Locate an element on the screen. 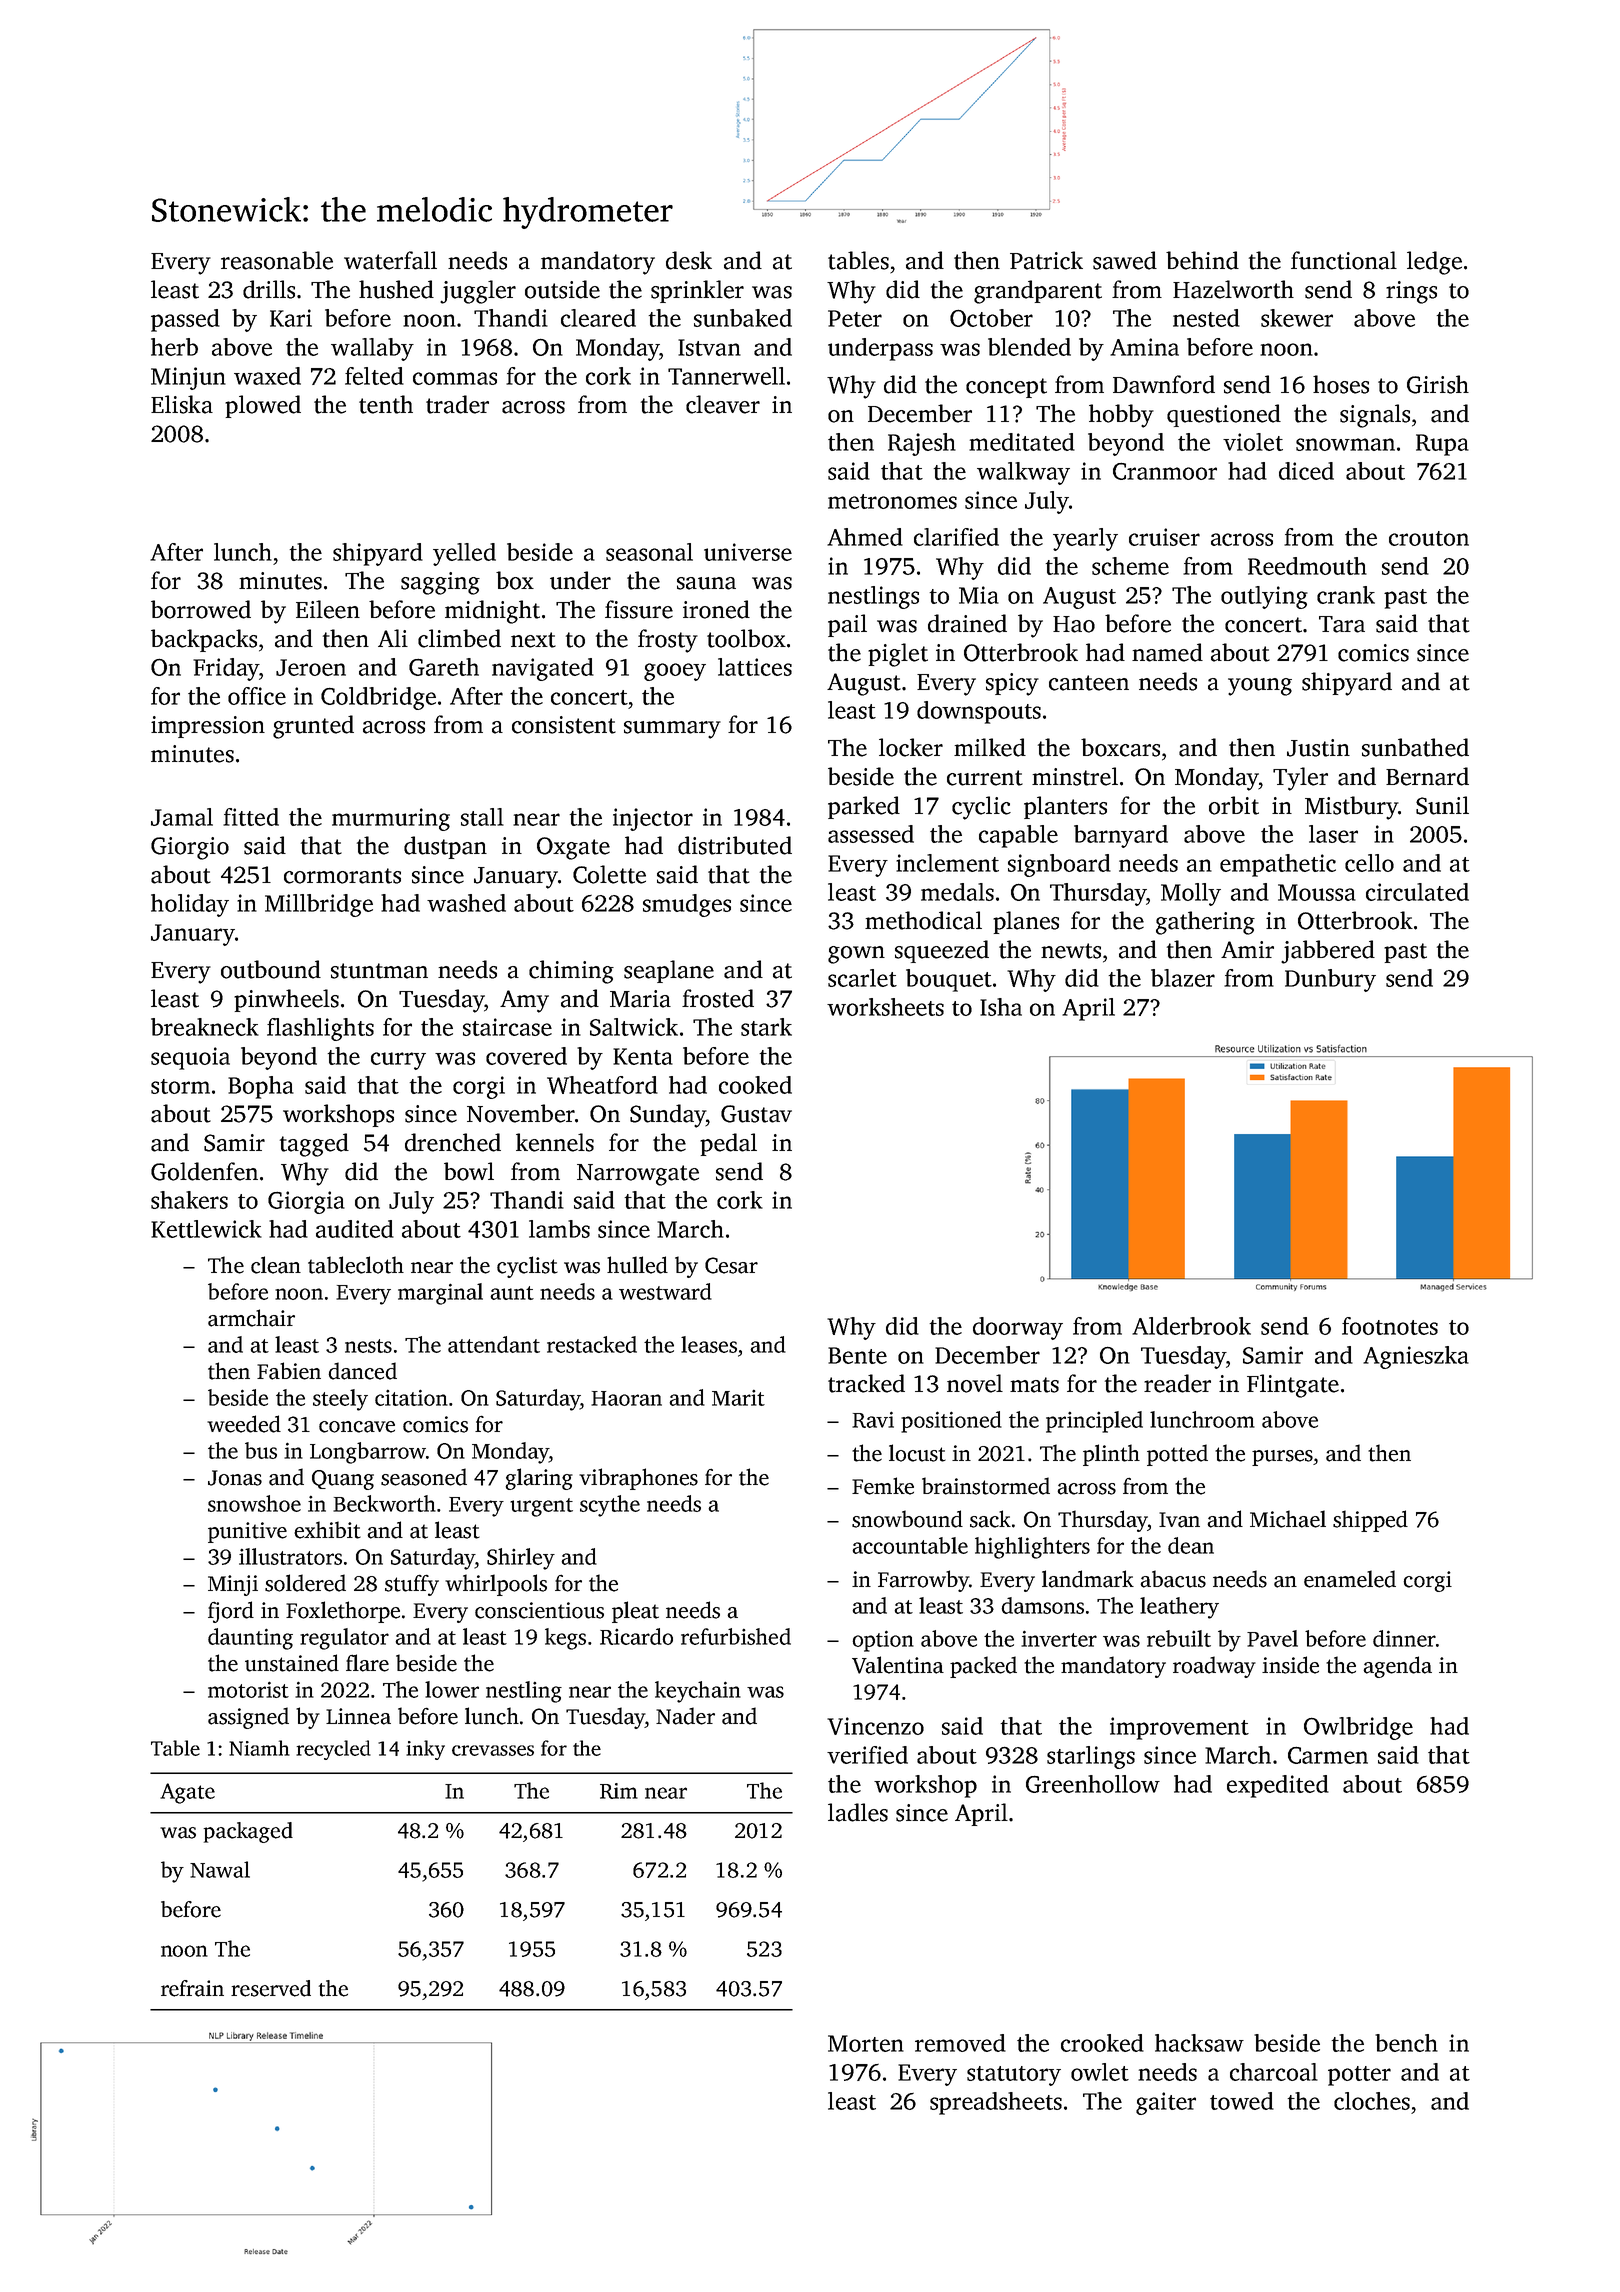 The width and height of the screenshot is (1620, 2292). Femke is located at coordinates (883, 1486).
